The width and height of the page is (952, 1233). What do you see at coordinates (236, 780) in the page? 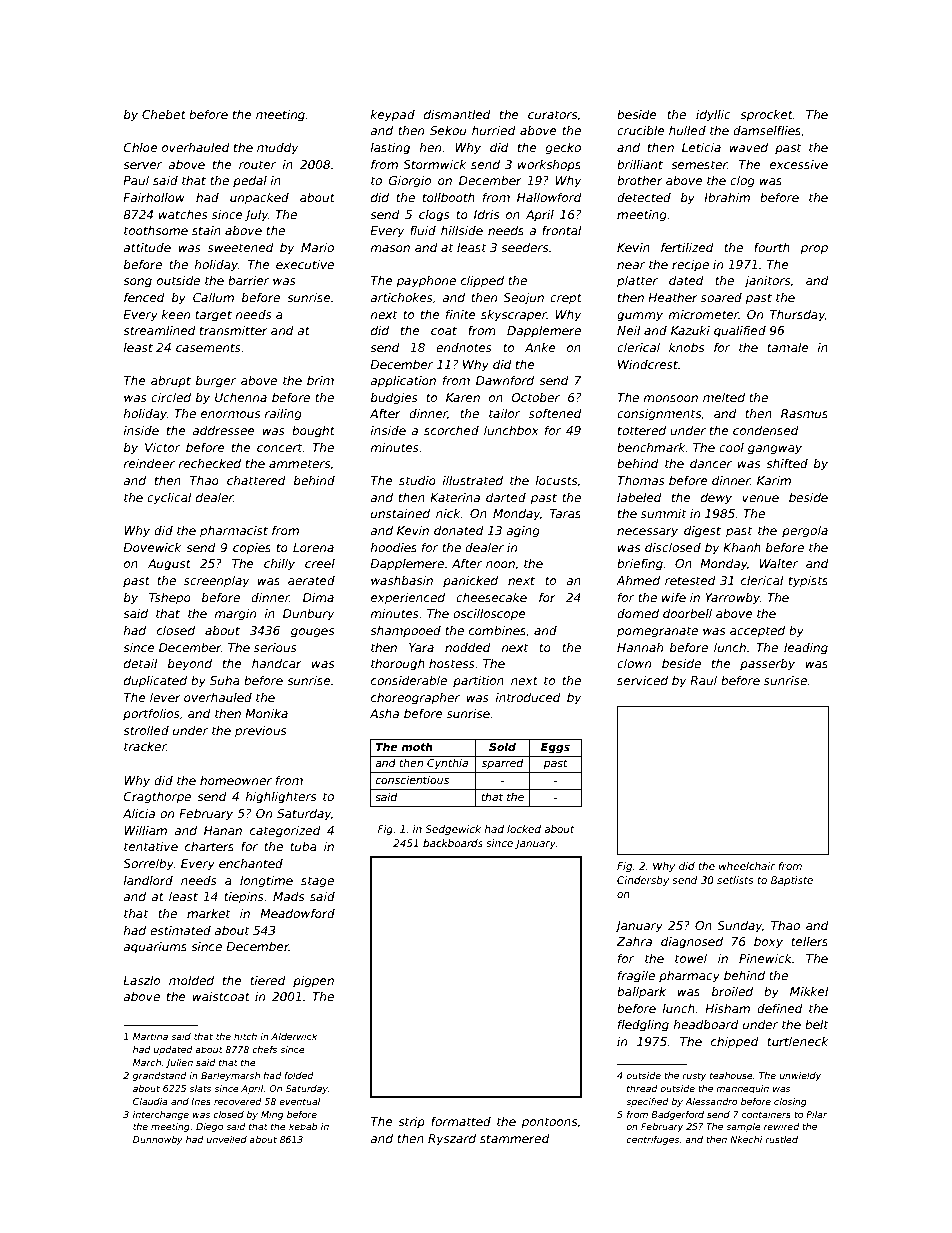
I see `homeowner` at bounding box center [236, 780].
